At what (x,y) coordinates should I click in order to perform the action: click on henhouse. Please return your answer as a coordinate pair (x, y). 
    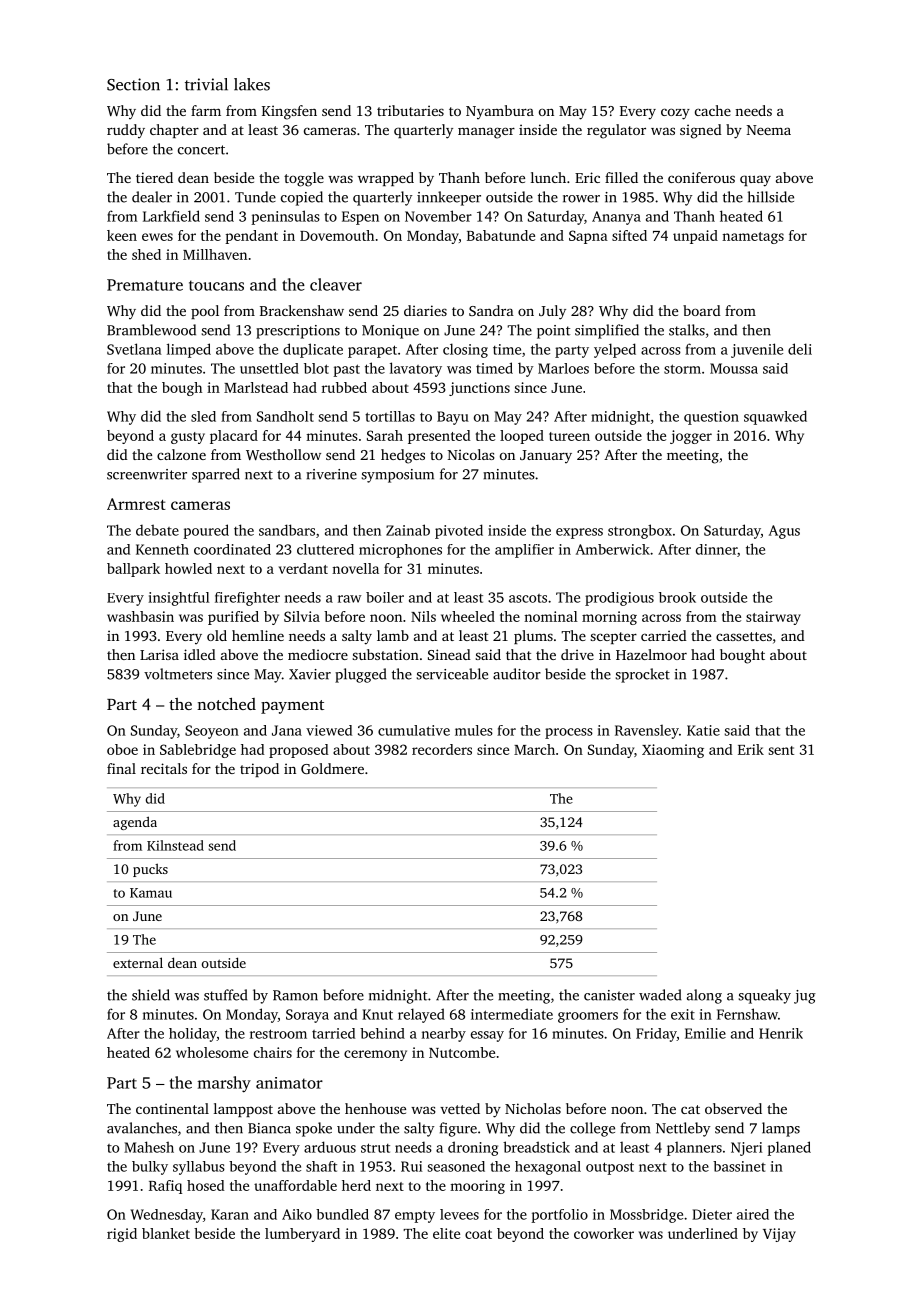
    Looking at the image, I should click on (375, 1108).
